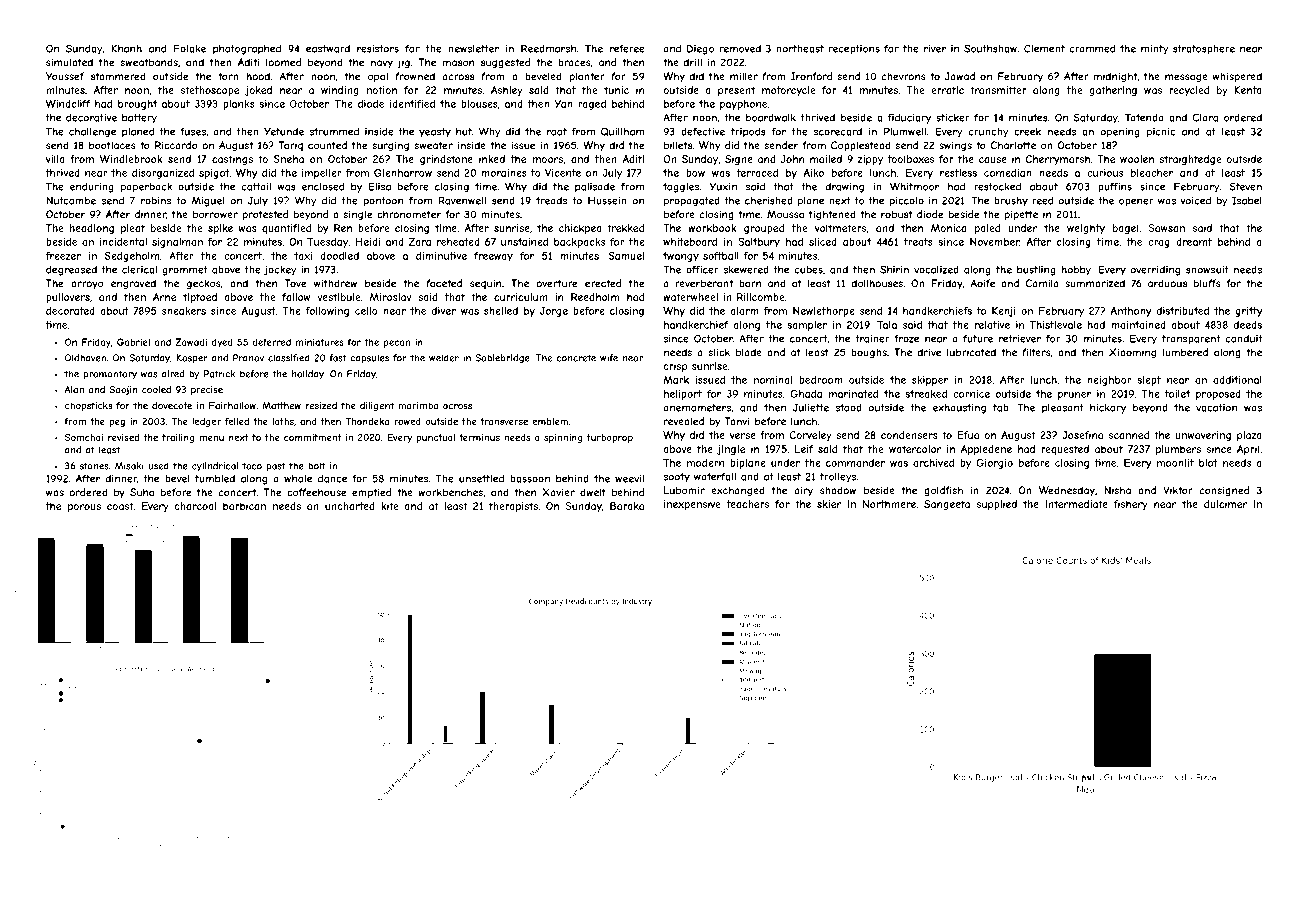 The width and height of the screenshot is (1308, 924). I want to click on fishery, so click(1131, 505).
